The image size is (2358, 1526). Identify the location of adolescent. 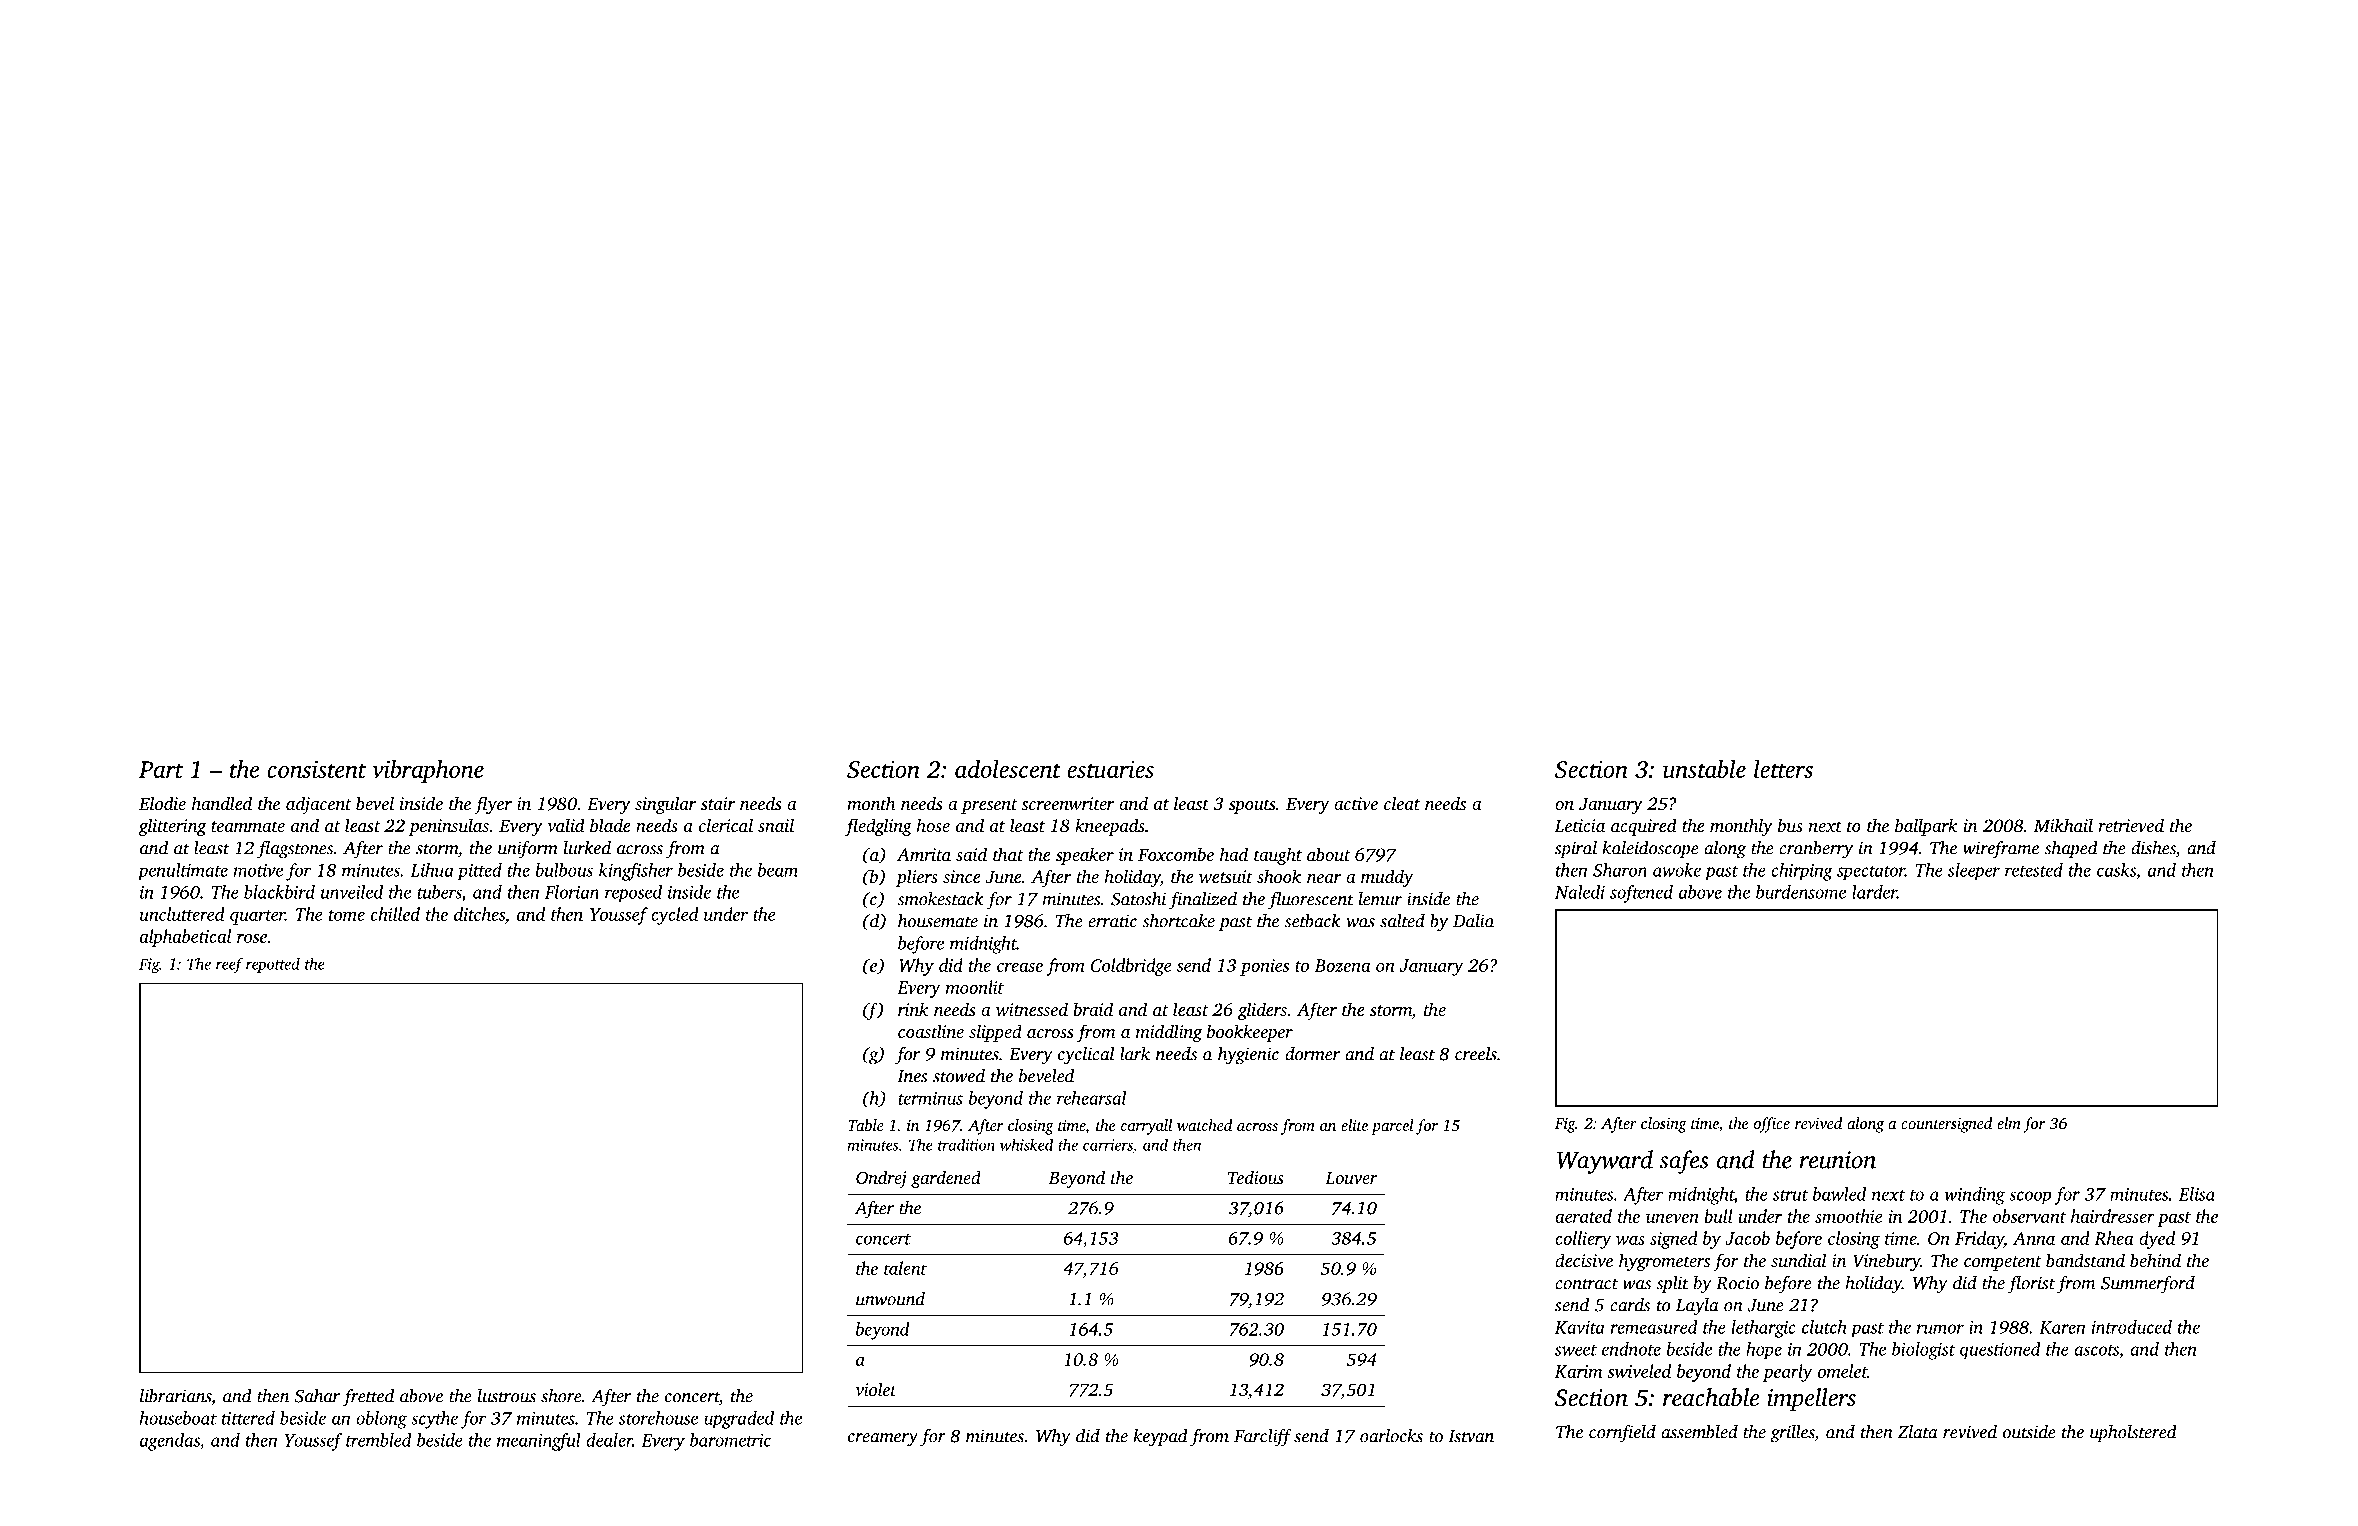
(1008, 769).
